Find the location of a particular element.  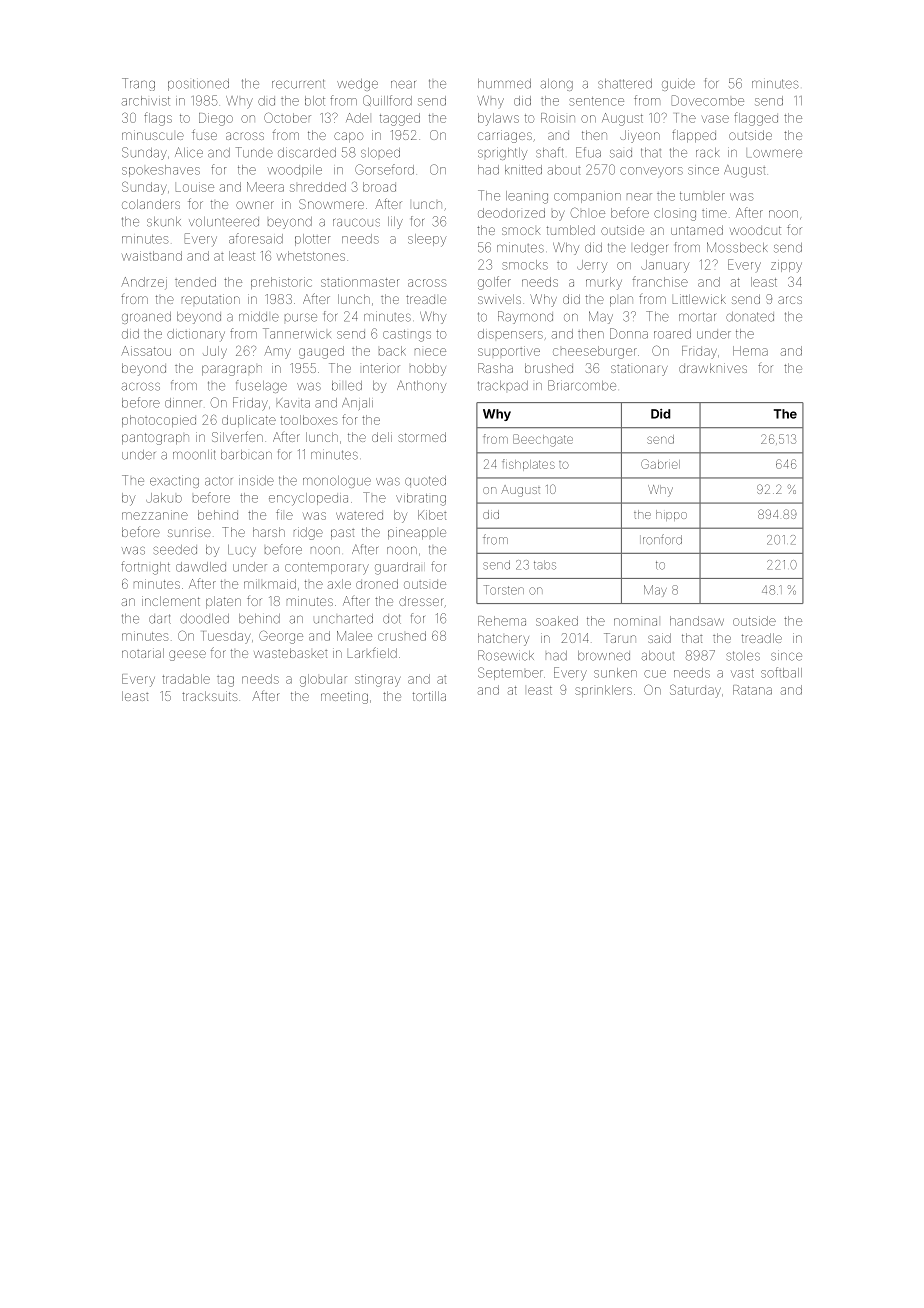

notarial is located at coordinates (143, 653).
